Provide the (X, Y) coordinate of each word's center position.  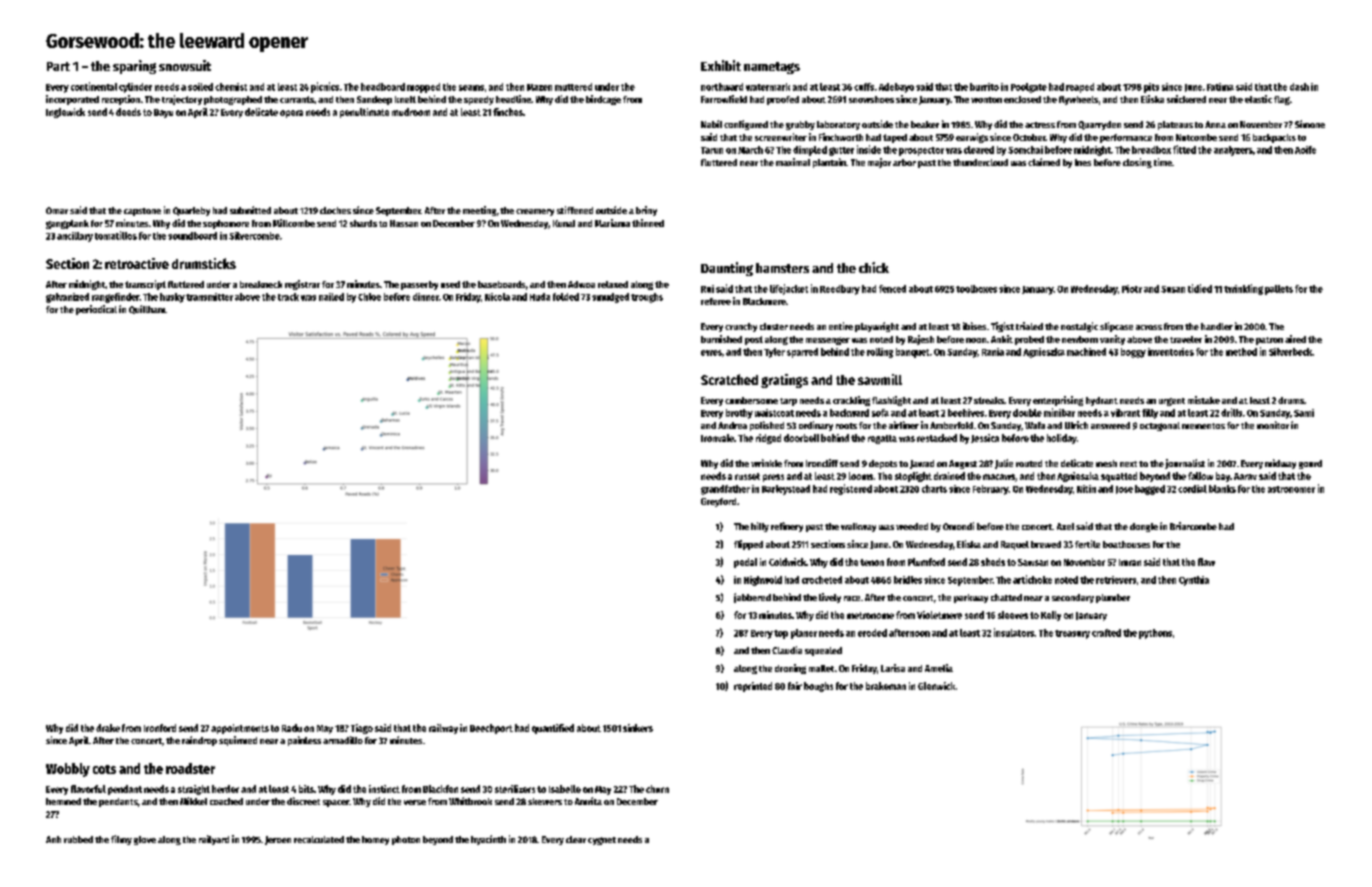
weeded (912, 526)
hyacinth (488, 840)
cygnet (602, 841)
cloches (335, 210)
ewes (711, 353)
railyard (214, 840)
